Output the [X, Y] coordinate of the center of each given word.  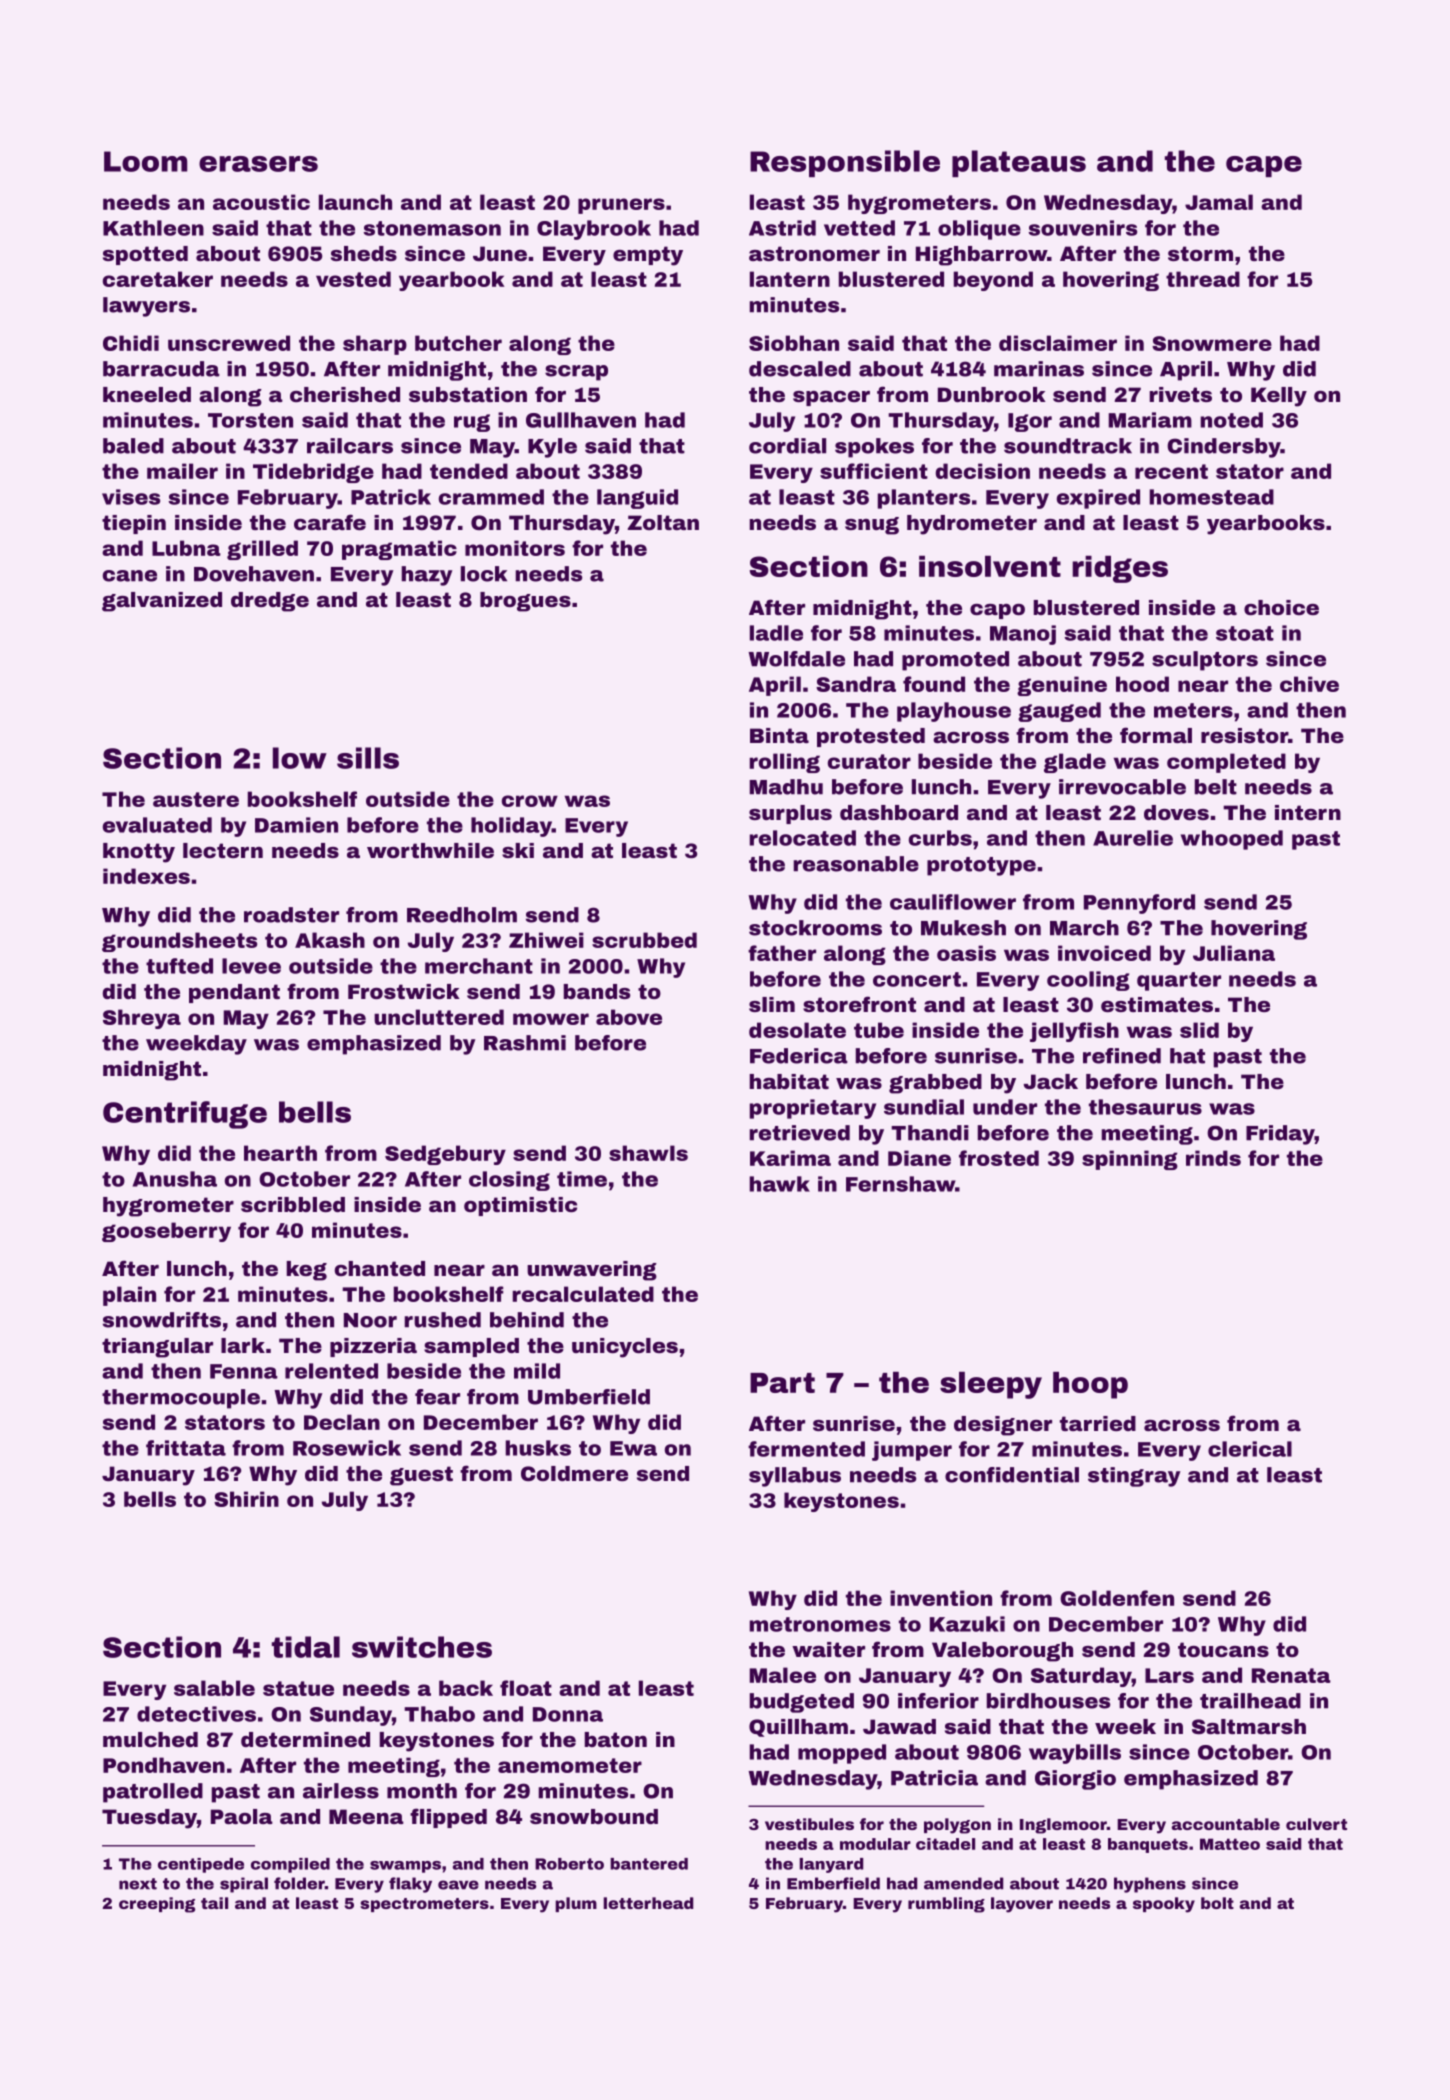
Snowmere [1212, 343]
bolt [1217, 1903]
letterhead [648, 1903]
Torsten [250, 420]
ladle [776, 633]
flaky [410, 1885]
